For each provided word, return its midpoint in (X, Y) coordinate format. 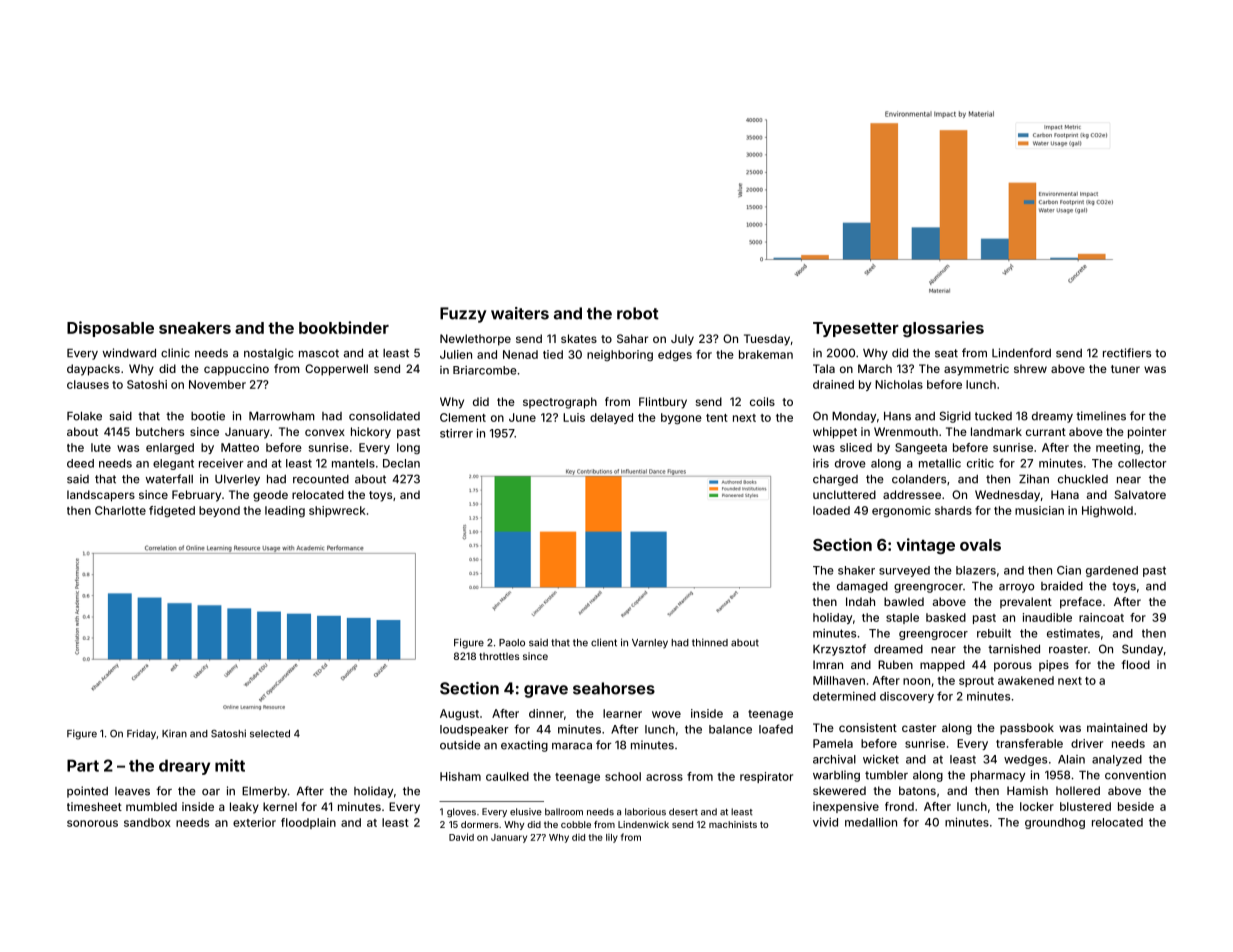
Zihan (1034, 479)
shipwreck (337, 511)
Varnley (650, 644)
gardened (1112, 571)
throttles (499, 656)
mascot (319, 353)
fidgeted (172, 511)
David (461, 837)
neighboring (620, 355)
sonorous (92, 823)
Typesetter (856, 329)
